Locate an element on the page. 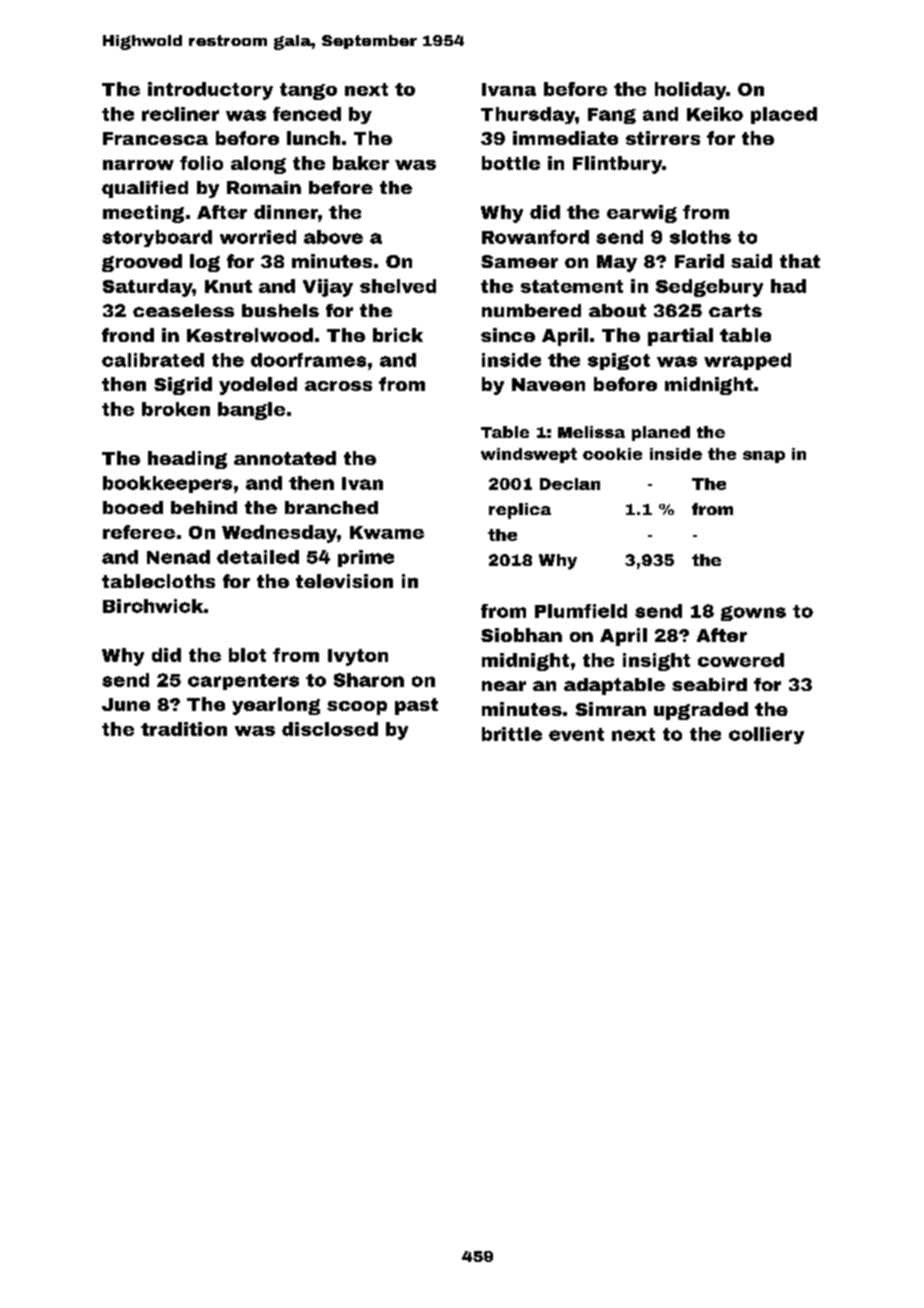  brittle is located at coordinates (512, 734).
